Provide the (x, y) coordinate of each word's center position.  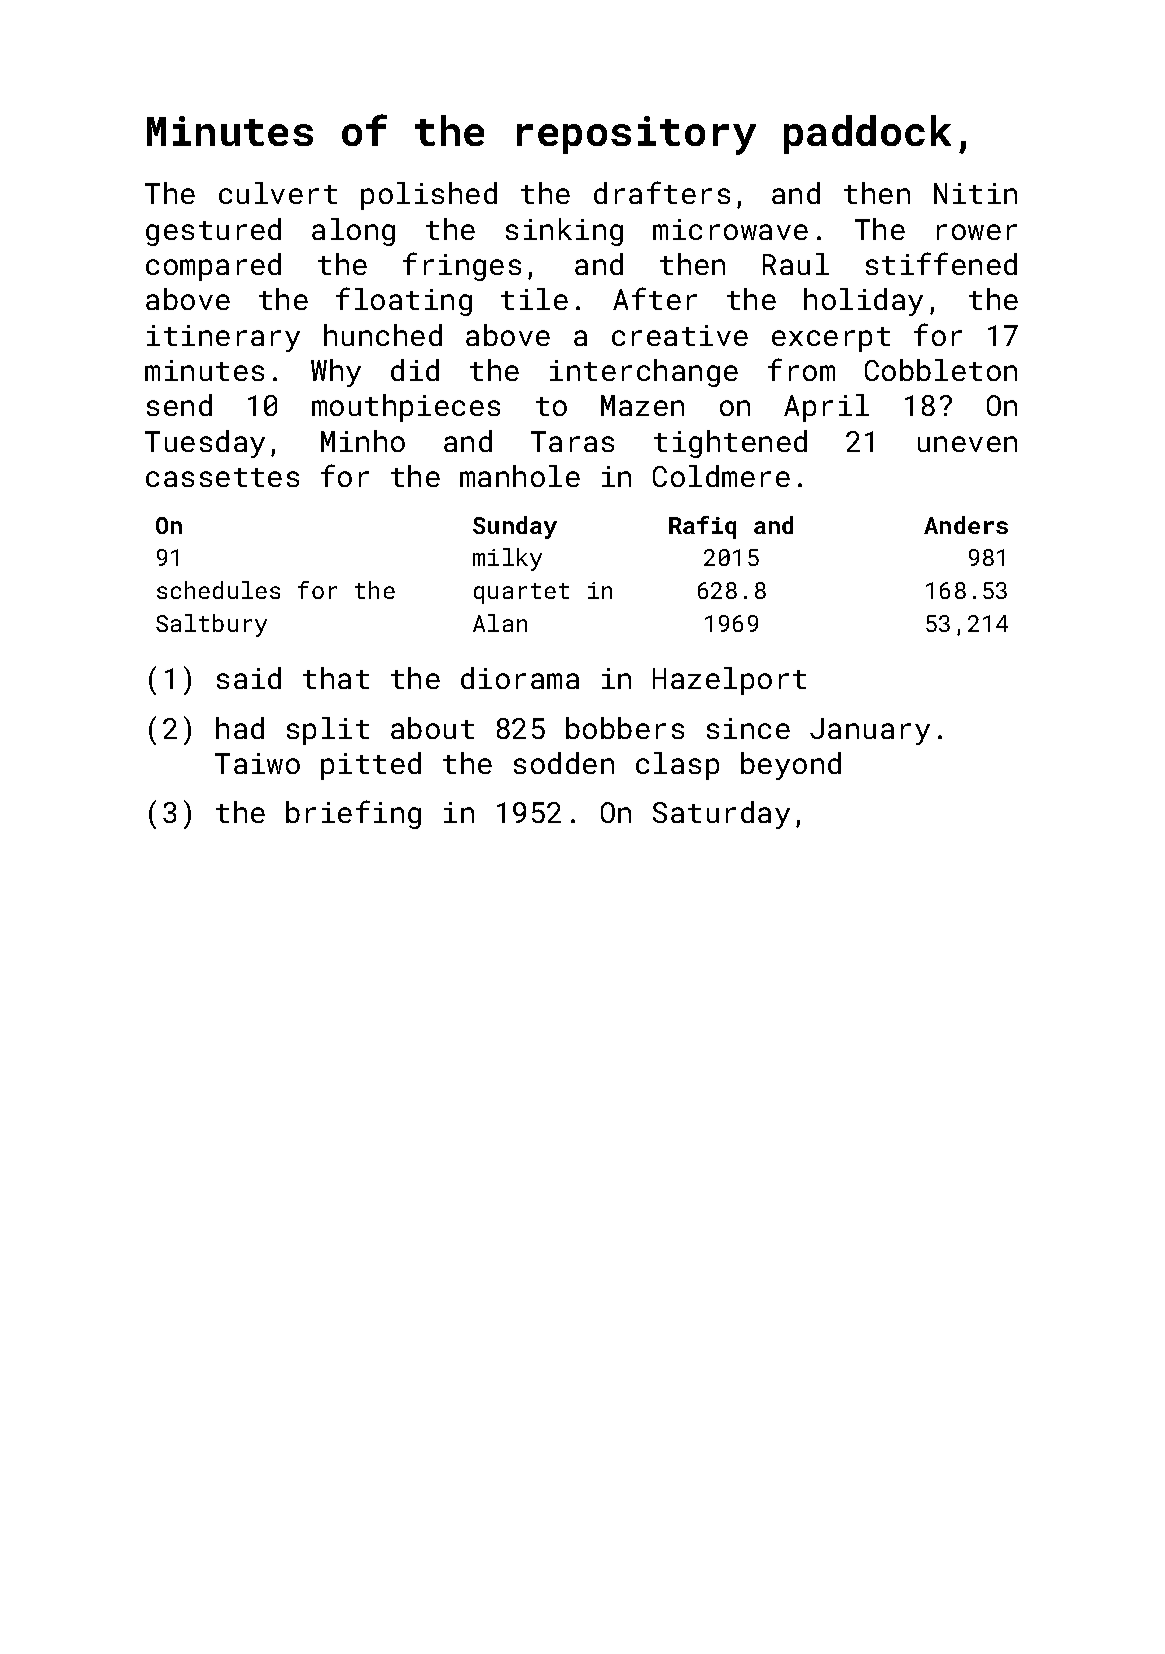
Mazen (642, 405)
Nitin (975, 193)
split (328, 731)
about (432, 728)
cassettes (222, 477)
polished (429, 196)
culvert (278, 193)
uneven (967, 444)
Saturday (721, 815)
